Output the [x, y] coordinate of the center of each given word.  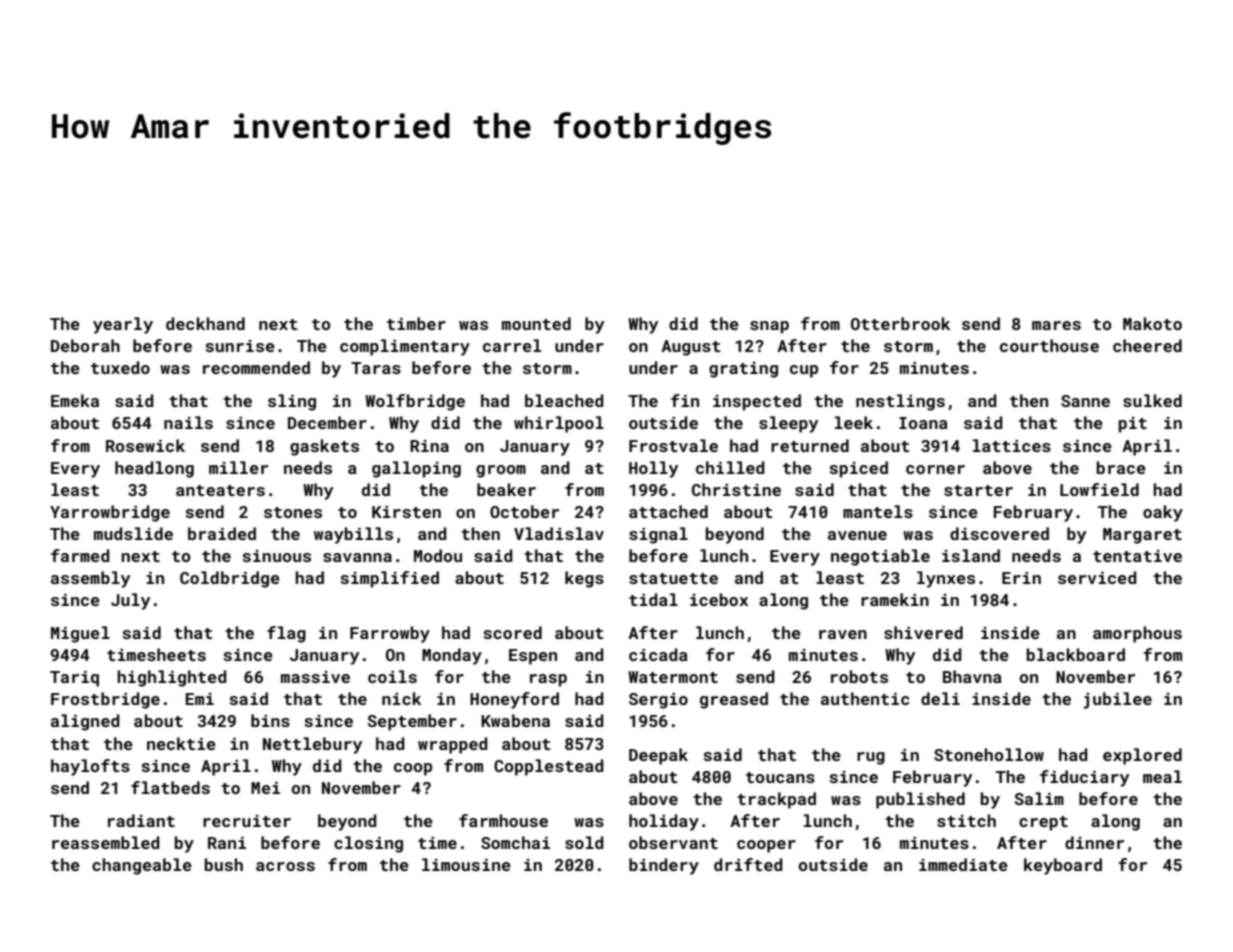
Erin [1021, 578]
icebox [719, 599]
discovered [999, 533]
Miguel [80, 634]
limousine [466, 864]
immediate [963, 864]
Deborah [85, 345]
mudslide [133, 533]
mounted [536, 323]
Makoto [1152, 323]
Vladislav [559, 533]
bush [224, 864]
